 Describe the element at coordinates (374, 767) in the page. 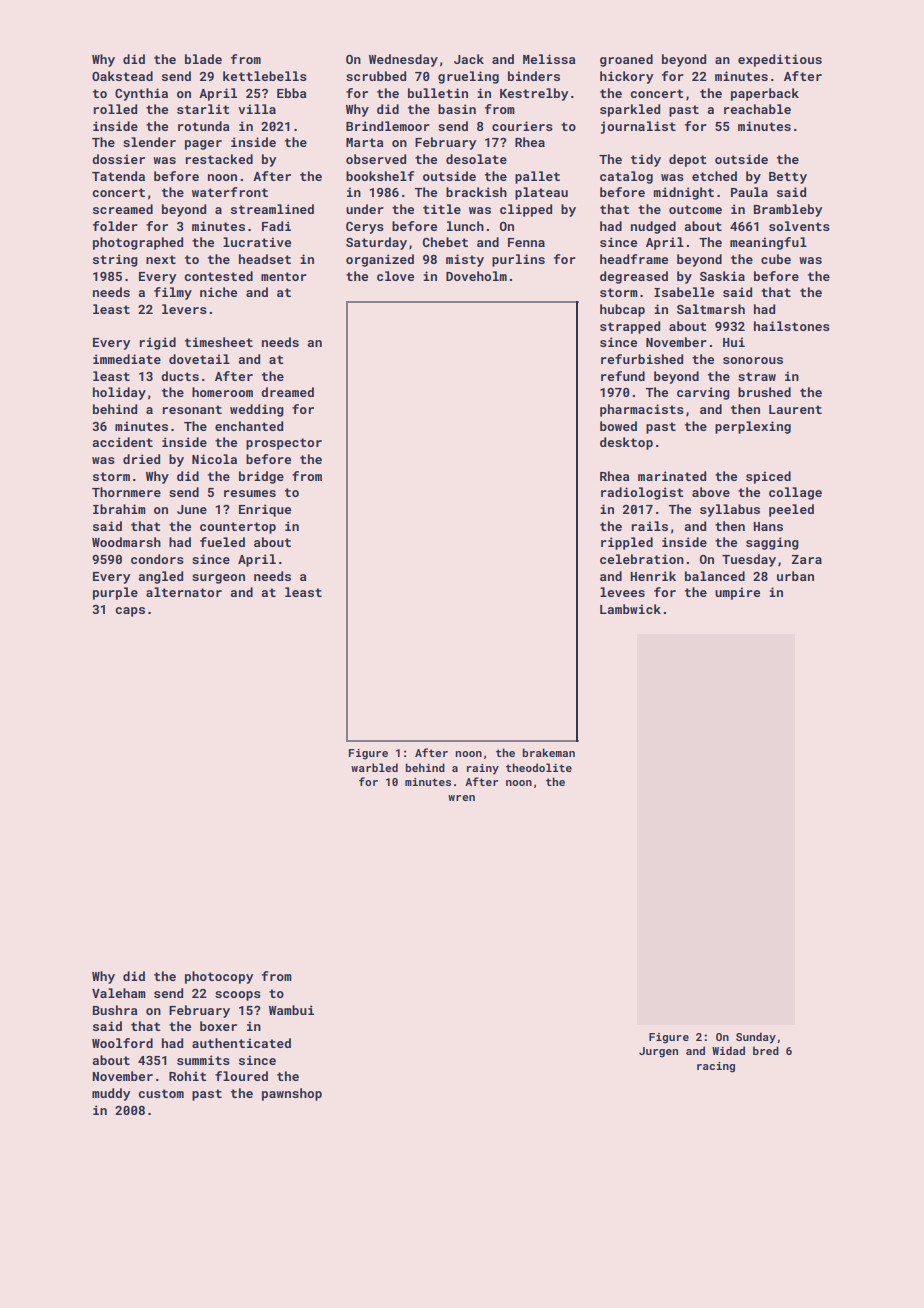

I see `warbled` at that location.
